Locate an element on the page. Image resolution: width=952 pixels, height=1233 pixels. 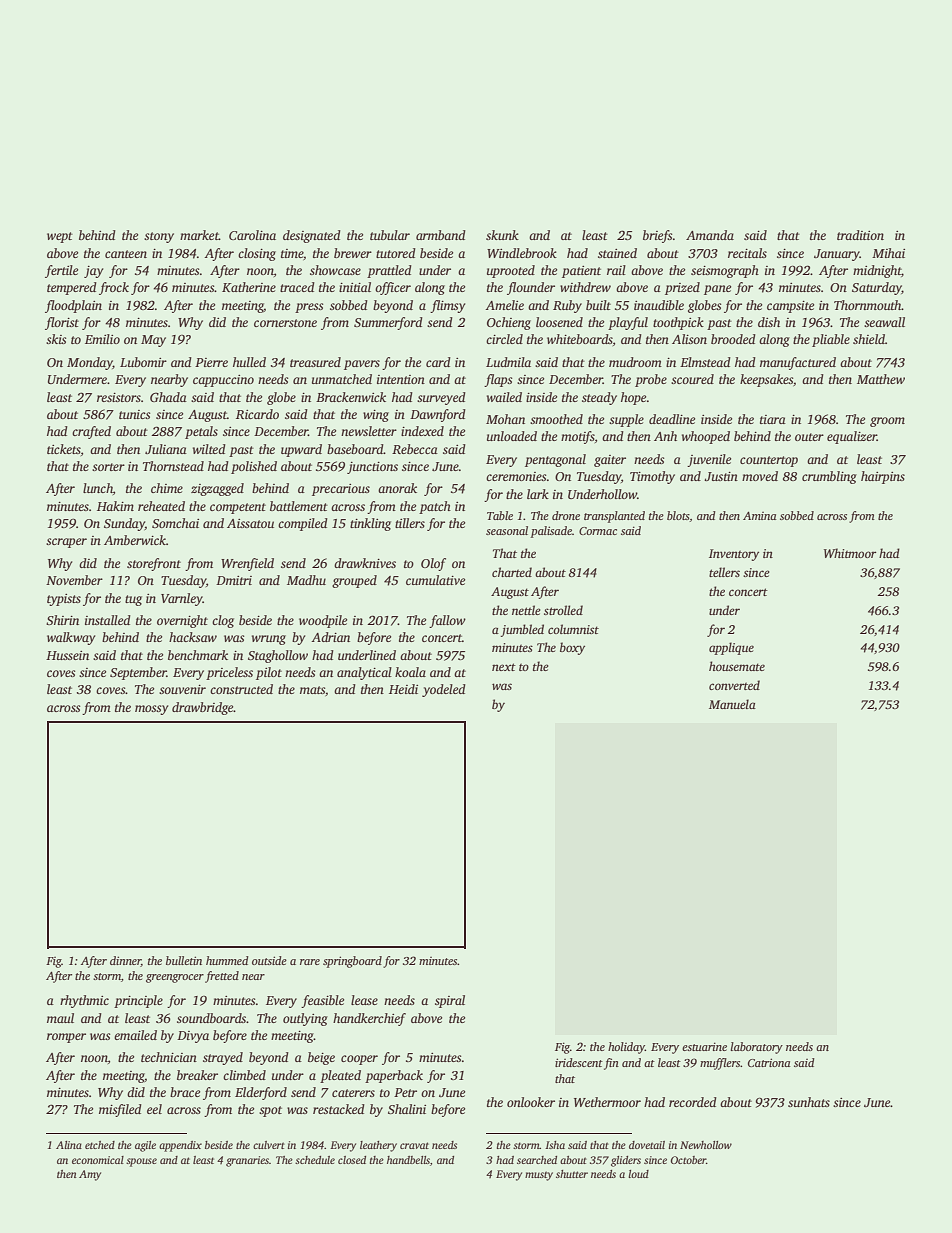
mossy is located at coordinates (151, 710).
